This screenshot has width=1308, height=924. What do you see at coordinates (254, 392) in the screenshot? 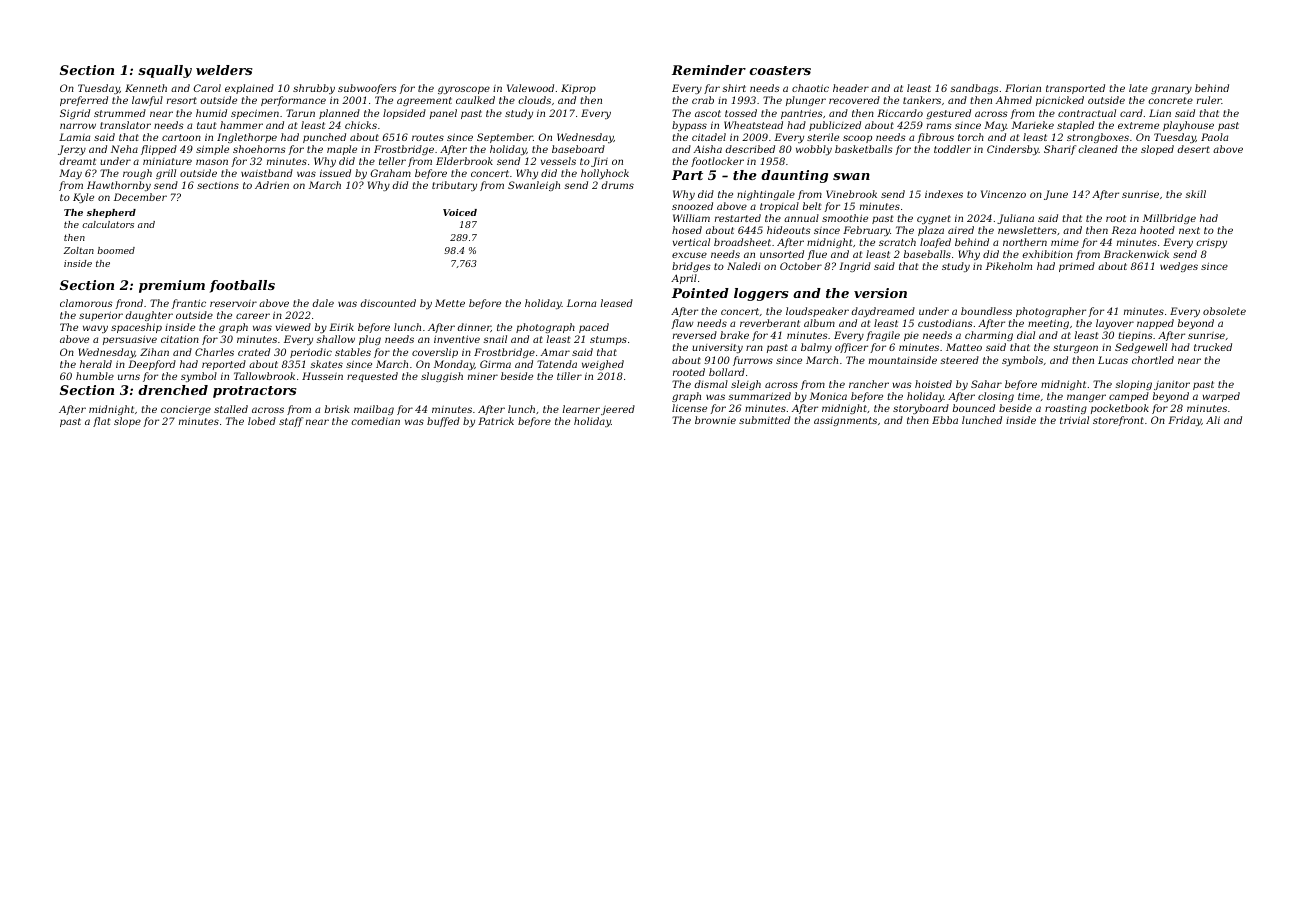
I see `protractors` at bounding box center [254, 392].
